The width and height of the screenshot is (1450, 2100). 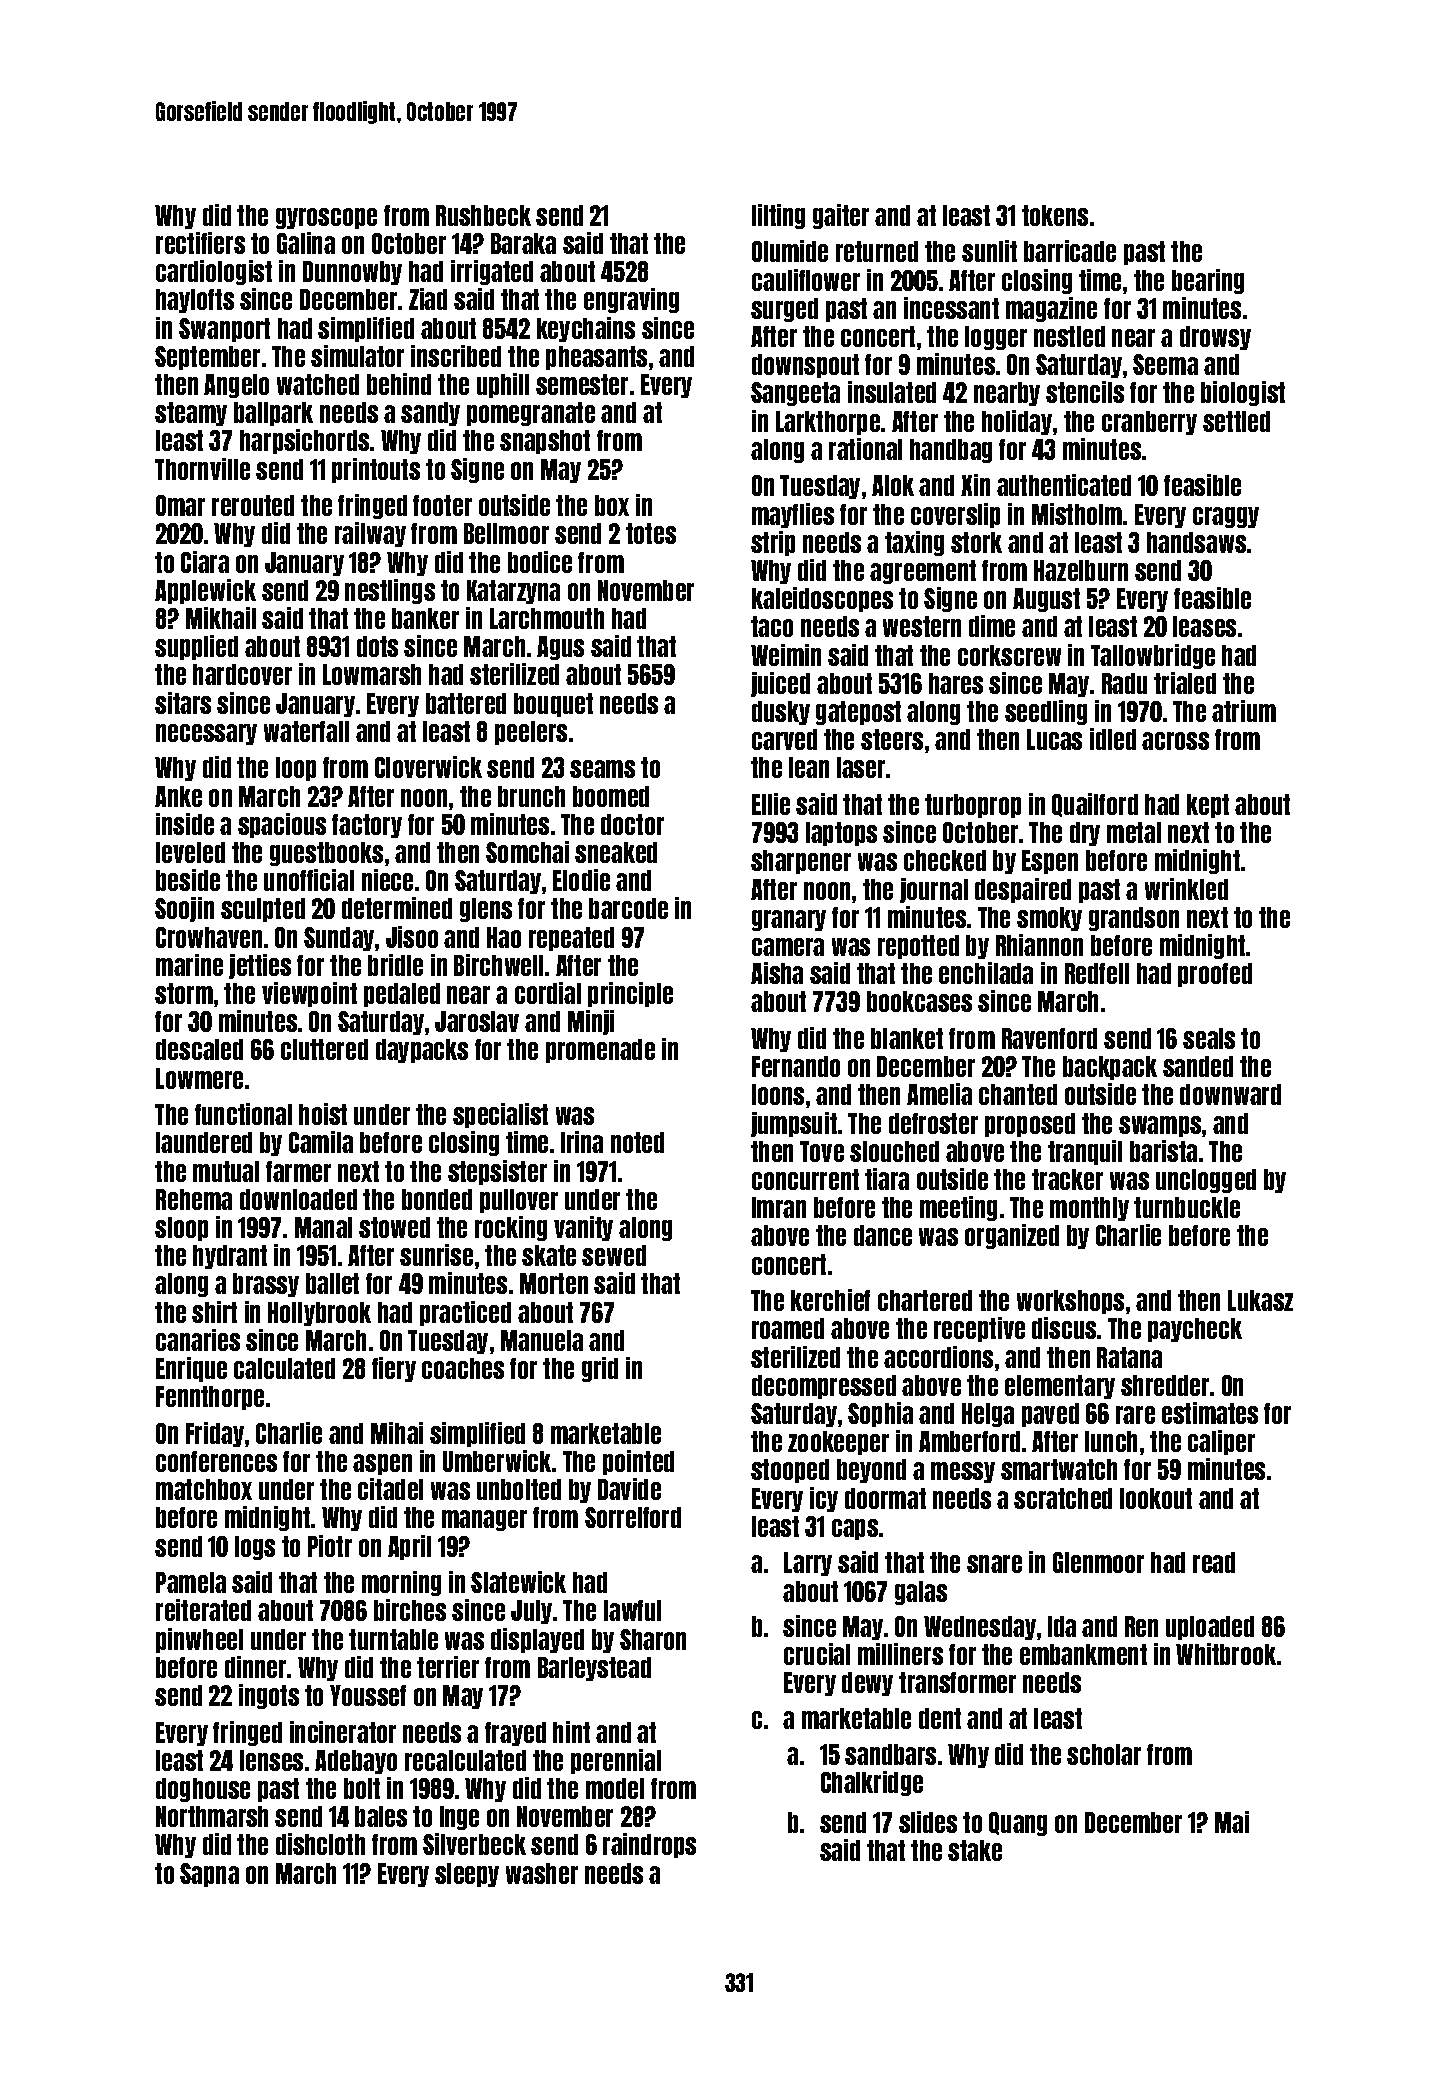 What do you see at coordinates (198, 1340) in the screenshot?
I see `canaries` at bounding box center [198, 1340].
